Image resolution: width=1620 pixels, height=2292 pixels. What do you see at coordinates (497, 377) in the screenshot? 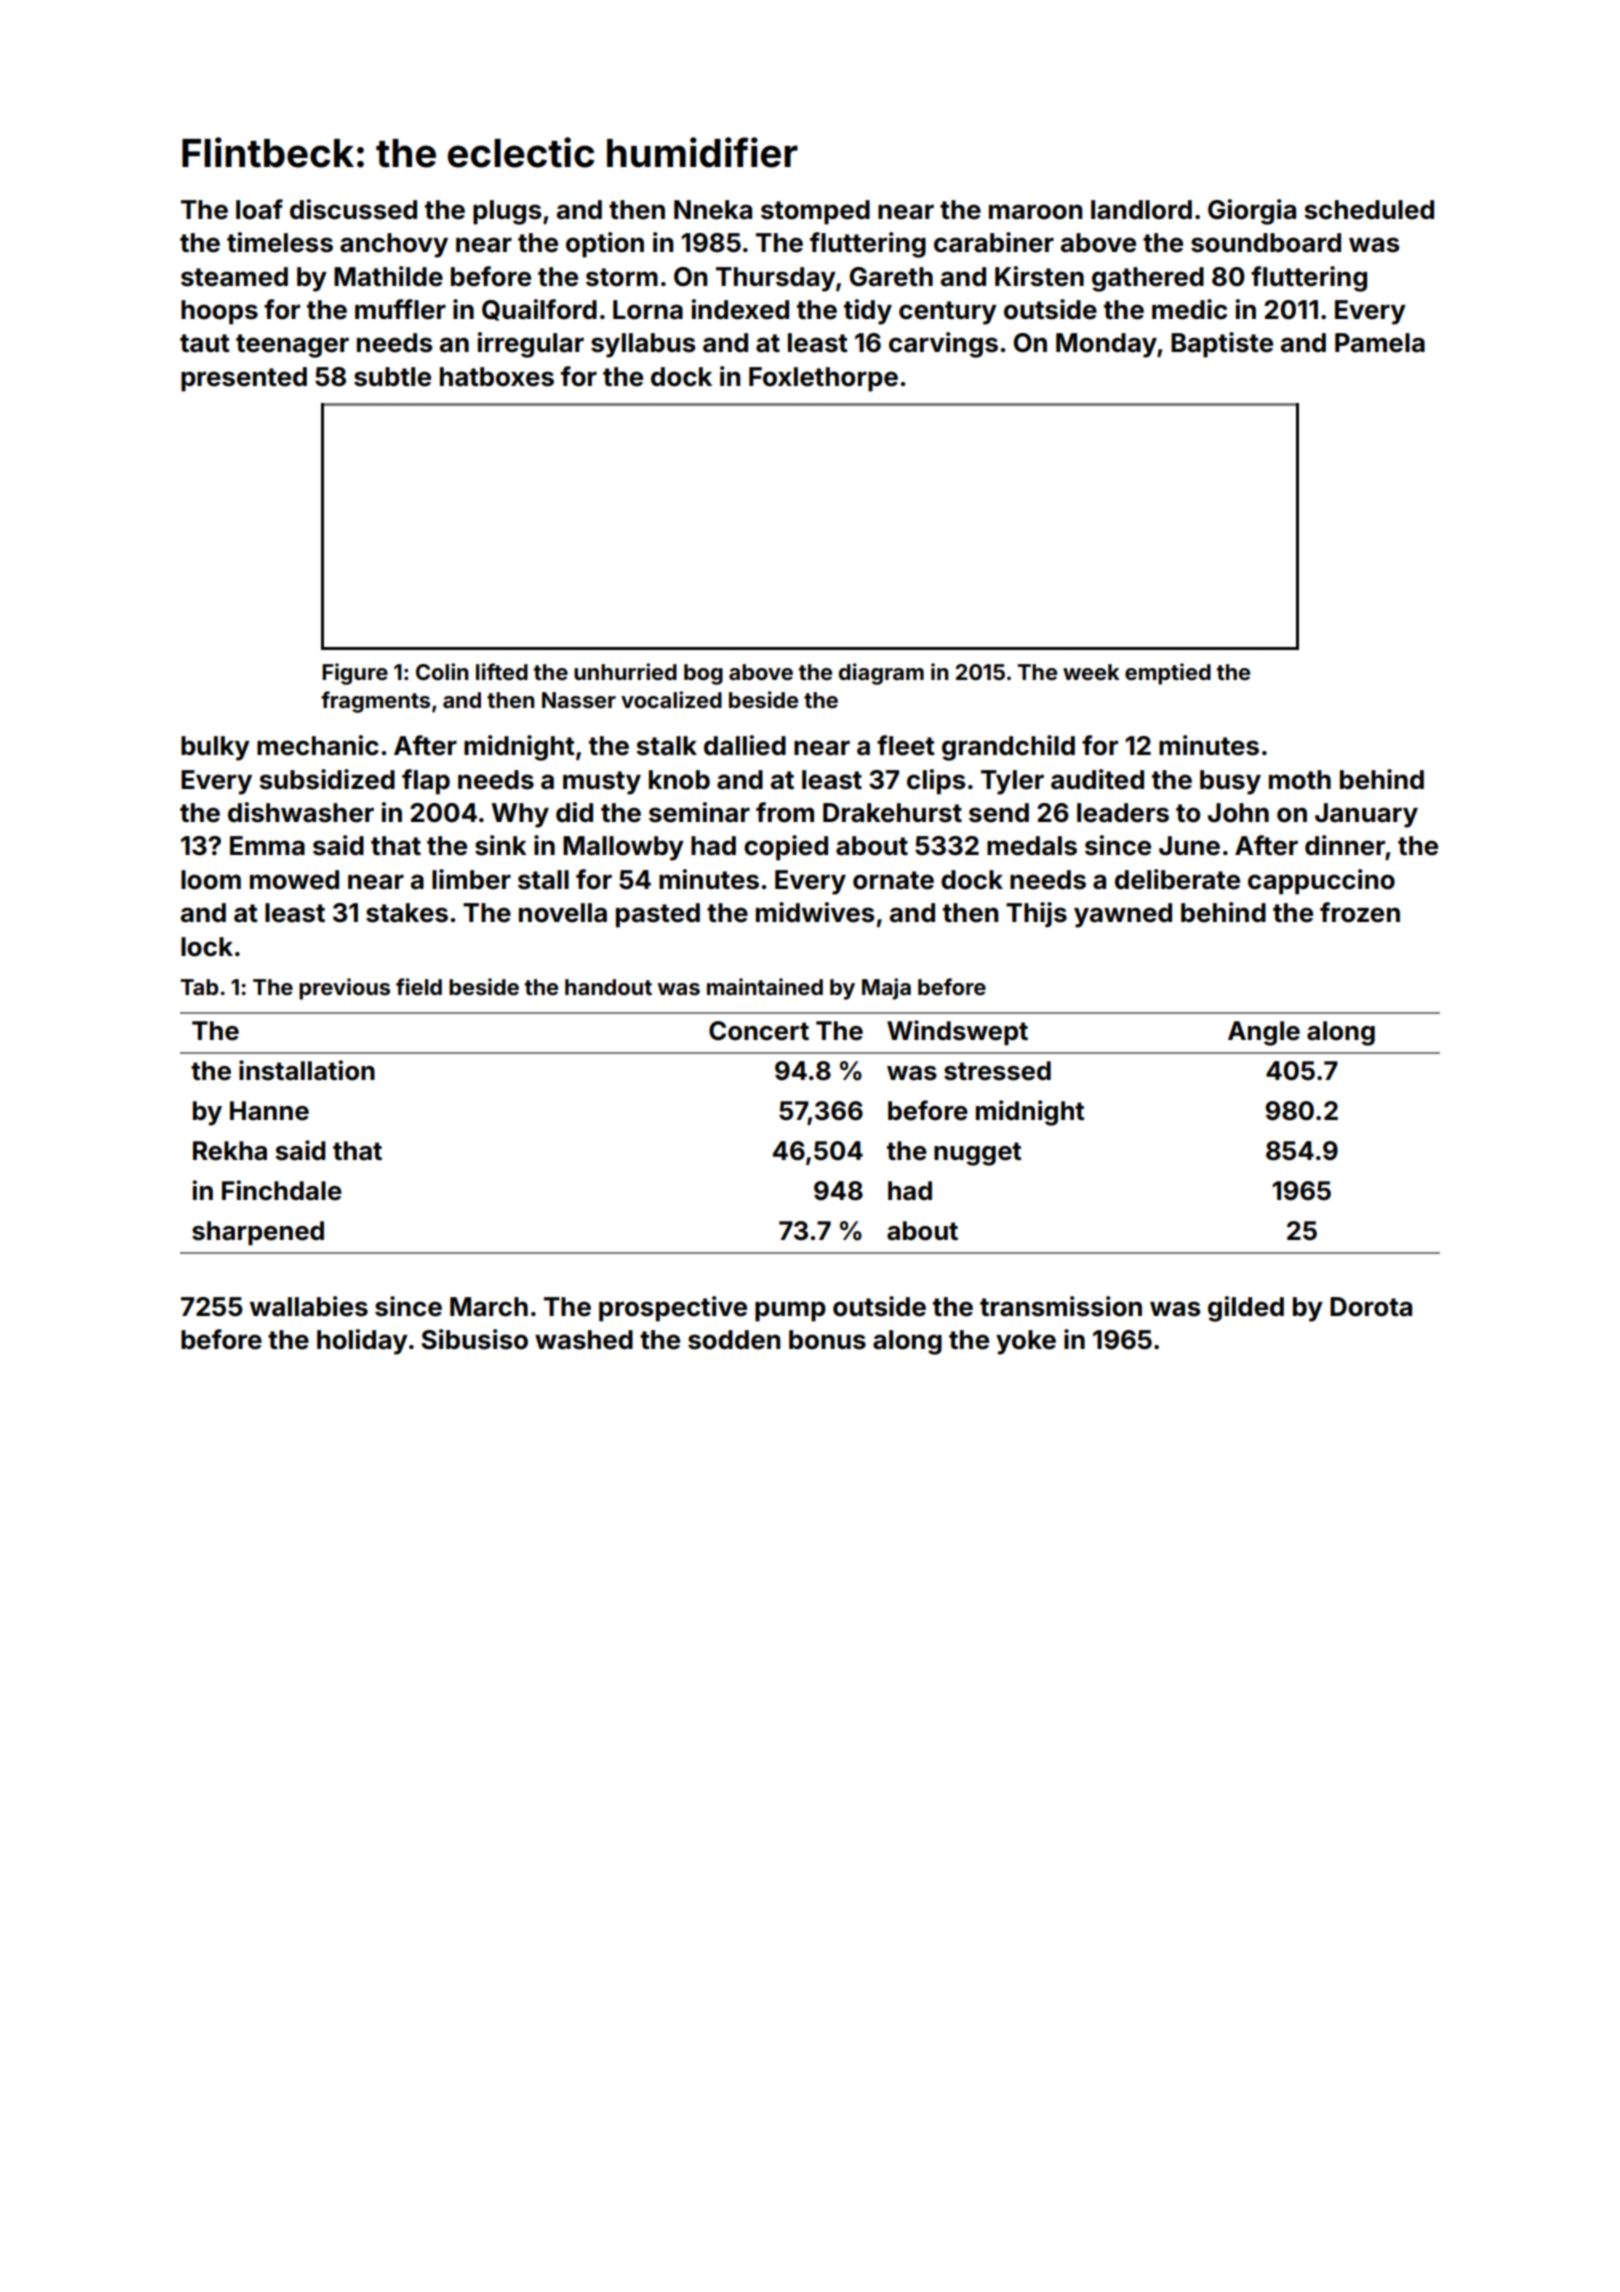
I see `hatboxes` at bounding box center [497, 377].
